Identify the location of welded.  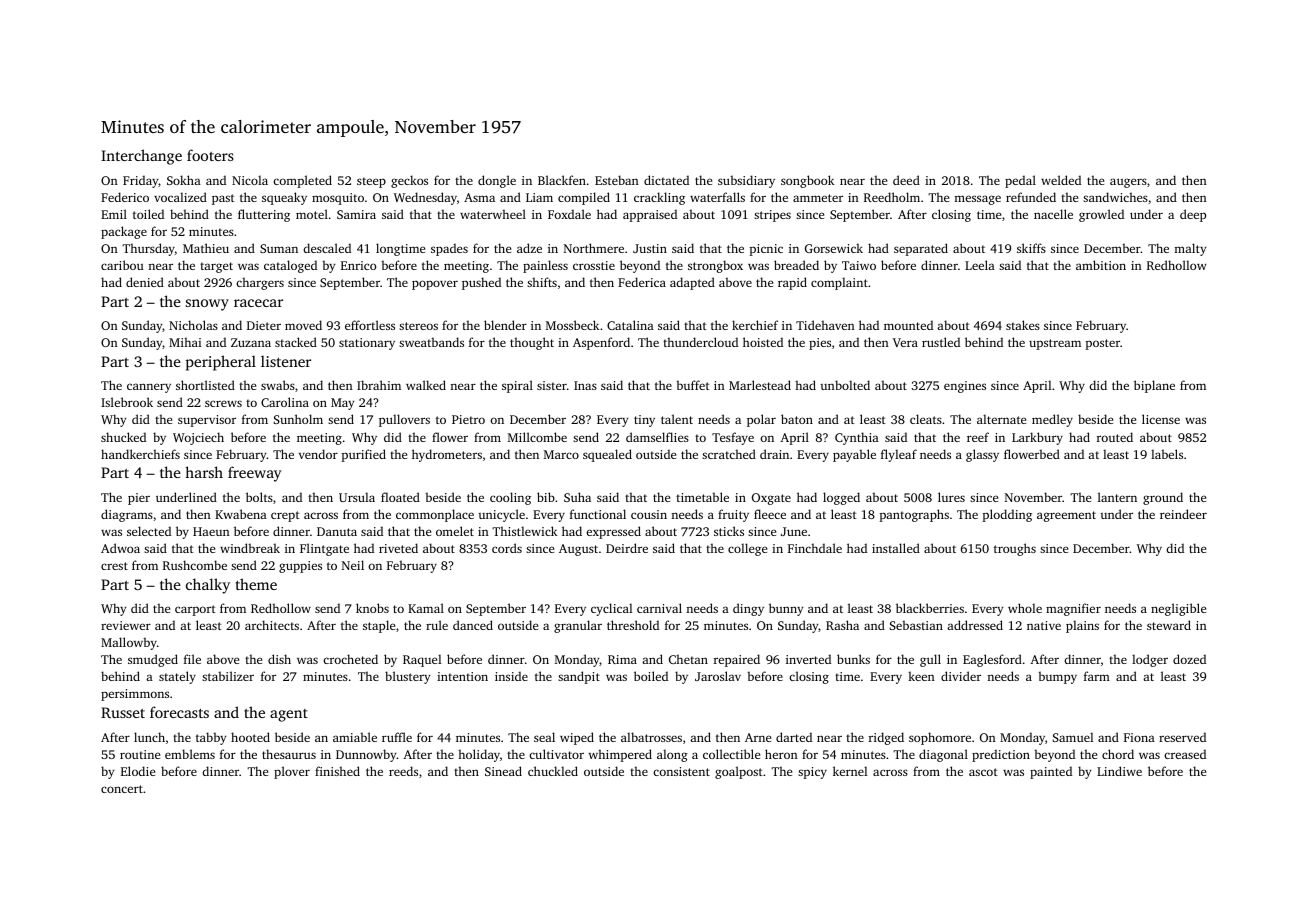
(1061, 180).
